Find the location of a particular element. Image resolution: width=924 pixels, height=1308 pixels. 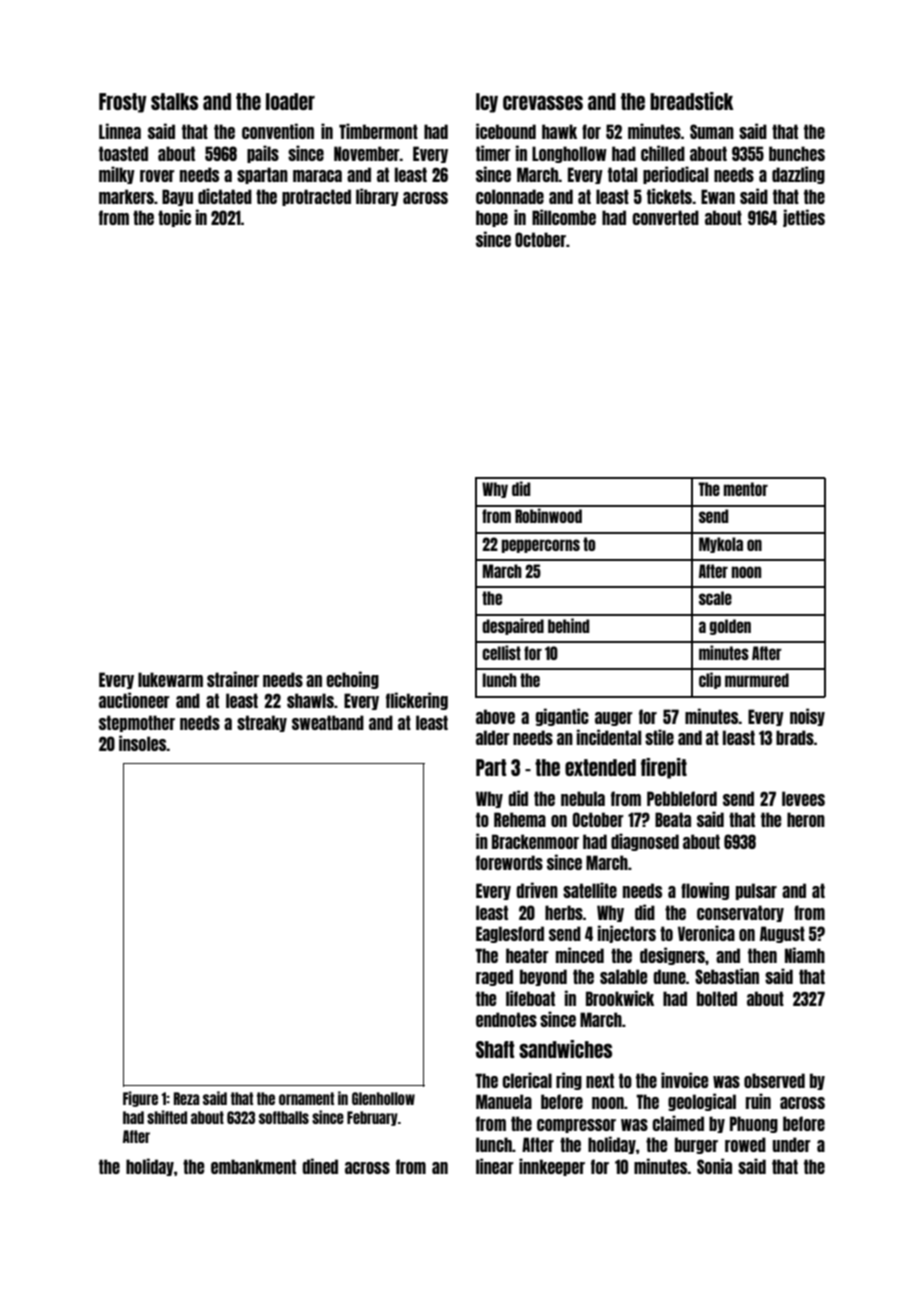

innkeeper is located at coordinates (552, 1167).
